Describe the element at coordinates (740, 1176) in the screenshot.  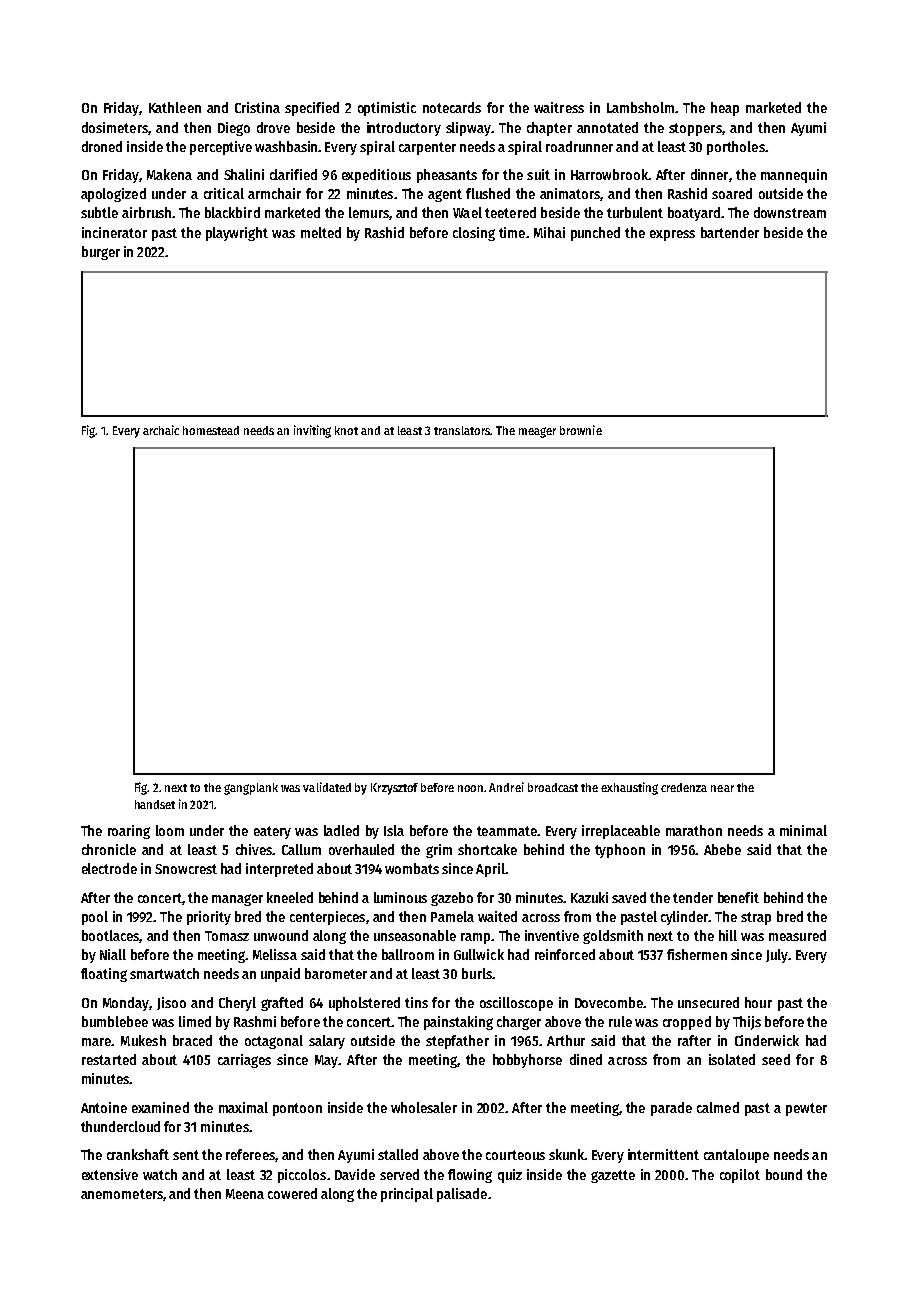
I see `copilot` at that location.
